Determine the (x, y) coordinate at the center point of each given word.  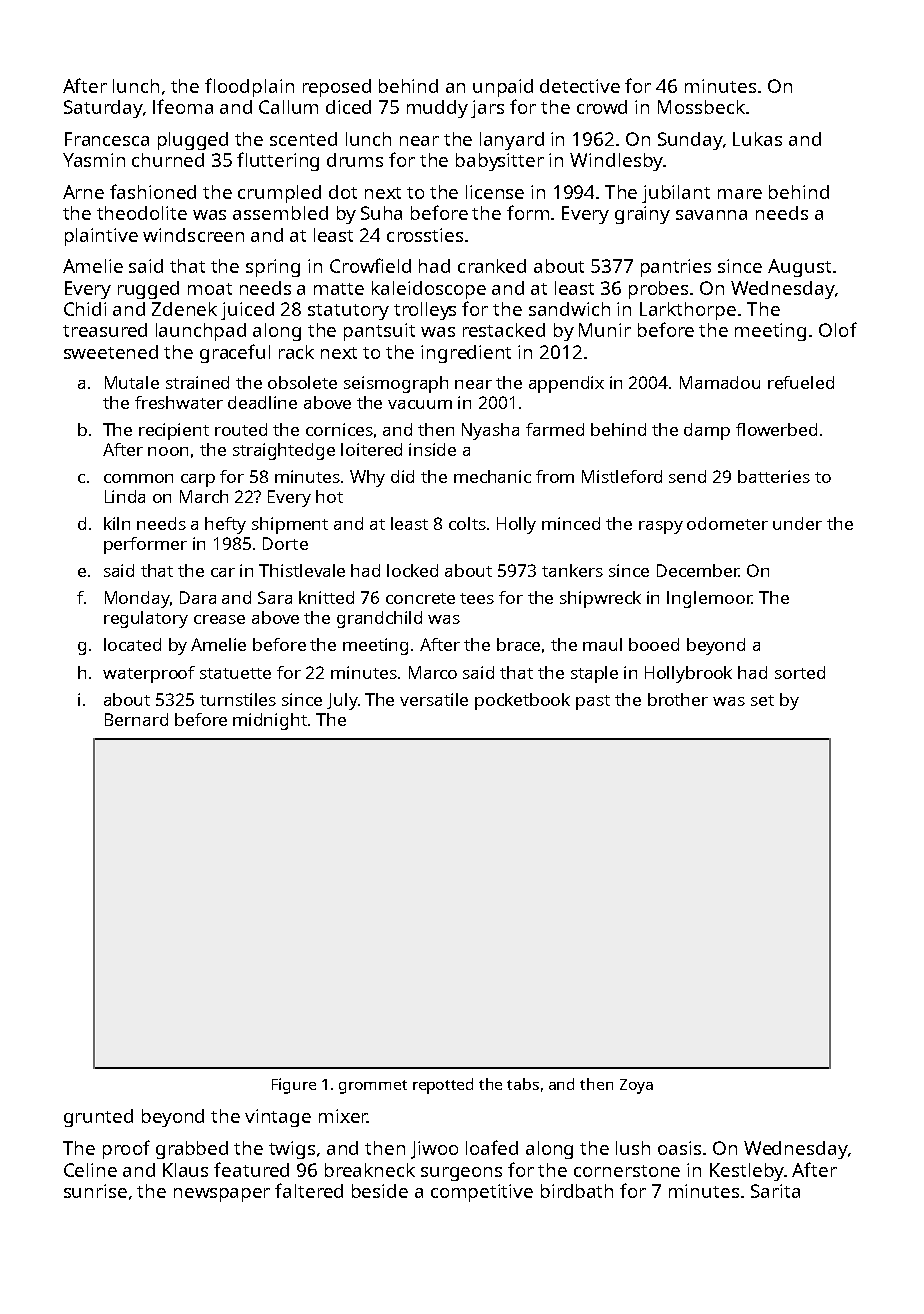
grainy (642, 215)
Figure (294, 1086)
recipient (174, 431)
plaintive (101, 237)
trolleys (425, 311)
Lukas (757, 139)
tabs (523, 1084)
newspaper (222, 1195)
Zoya (636, 1086)
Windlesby (616, 162)
